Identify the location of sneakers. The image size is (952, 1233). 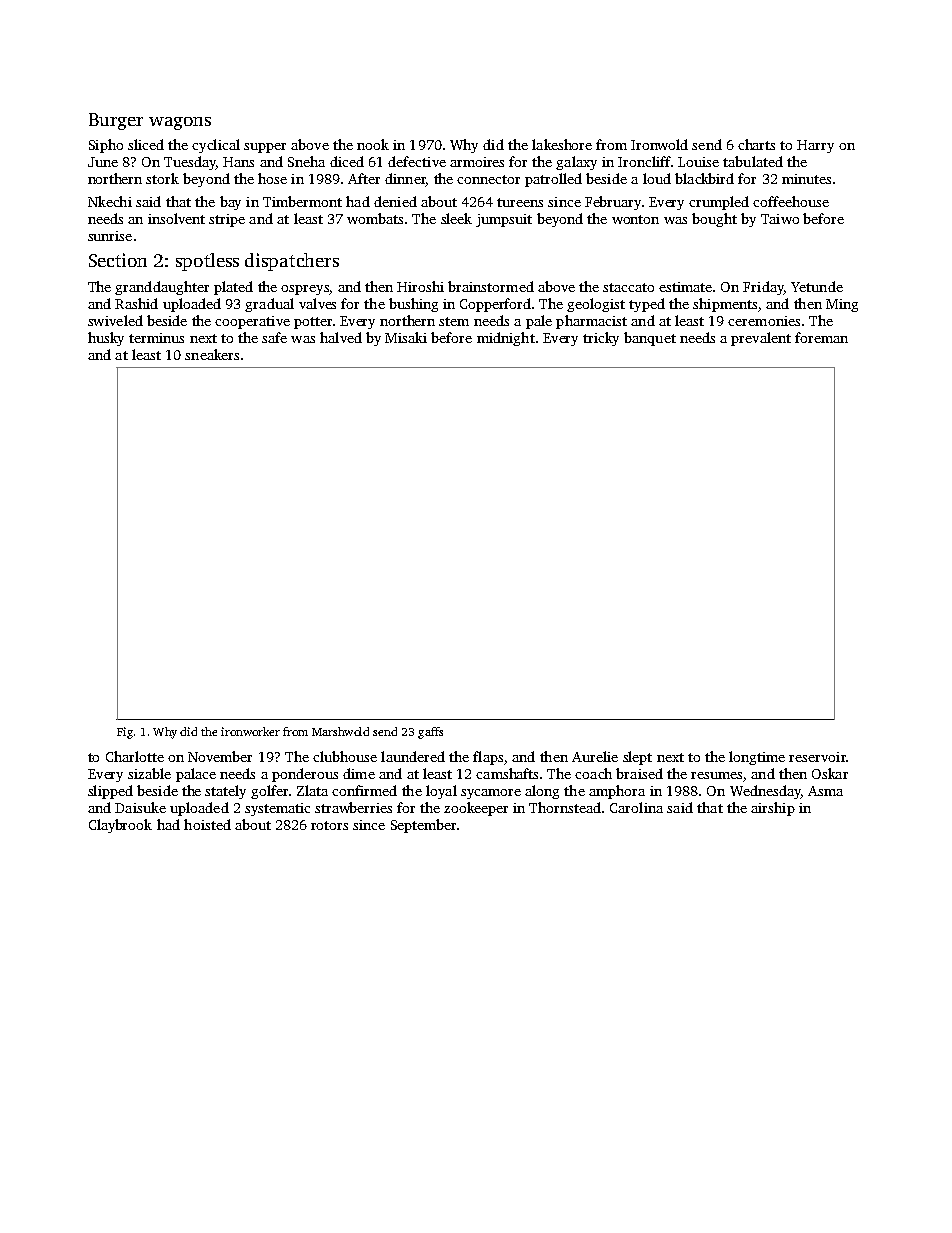
(212, 354).
